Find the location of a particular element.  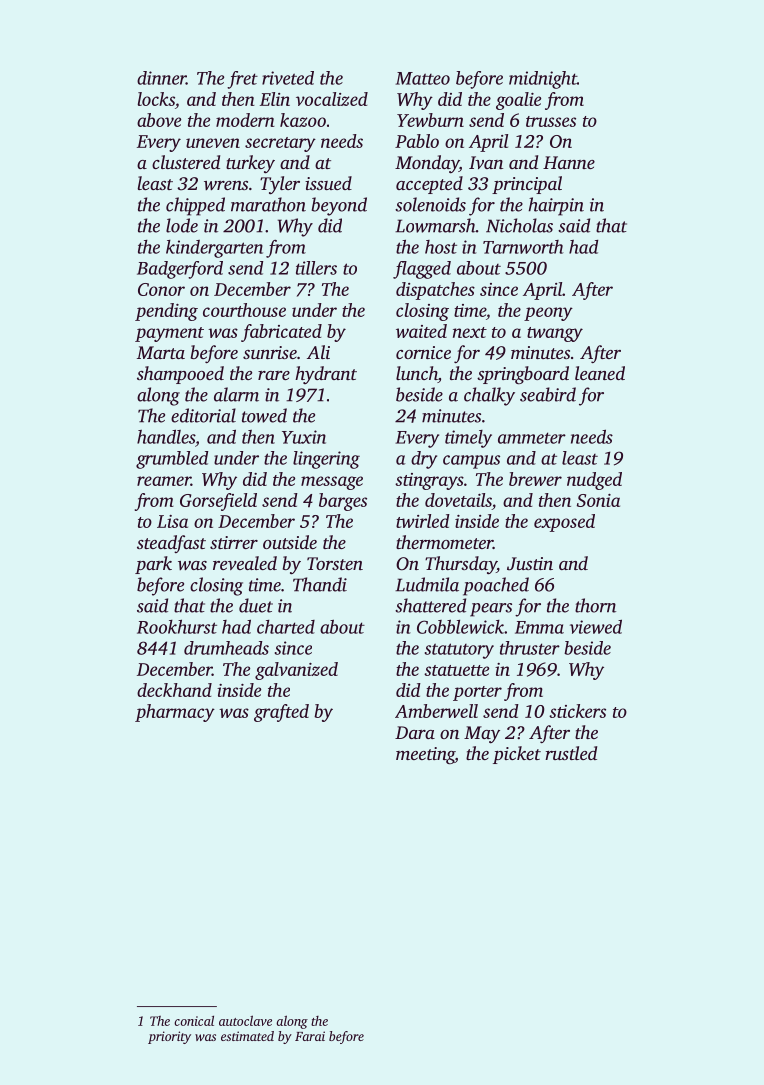

nudged is located at coordinates (594, 481).
